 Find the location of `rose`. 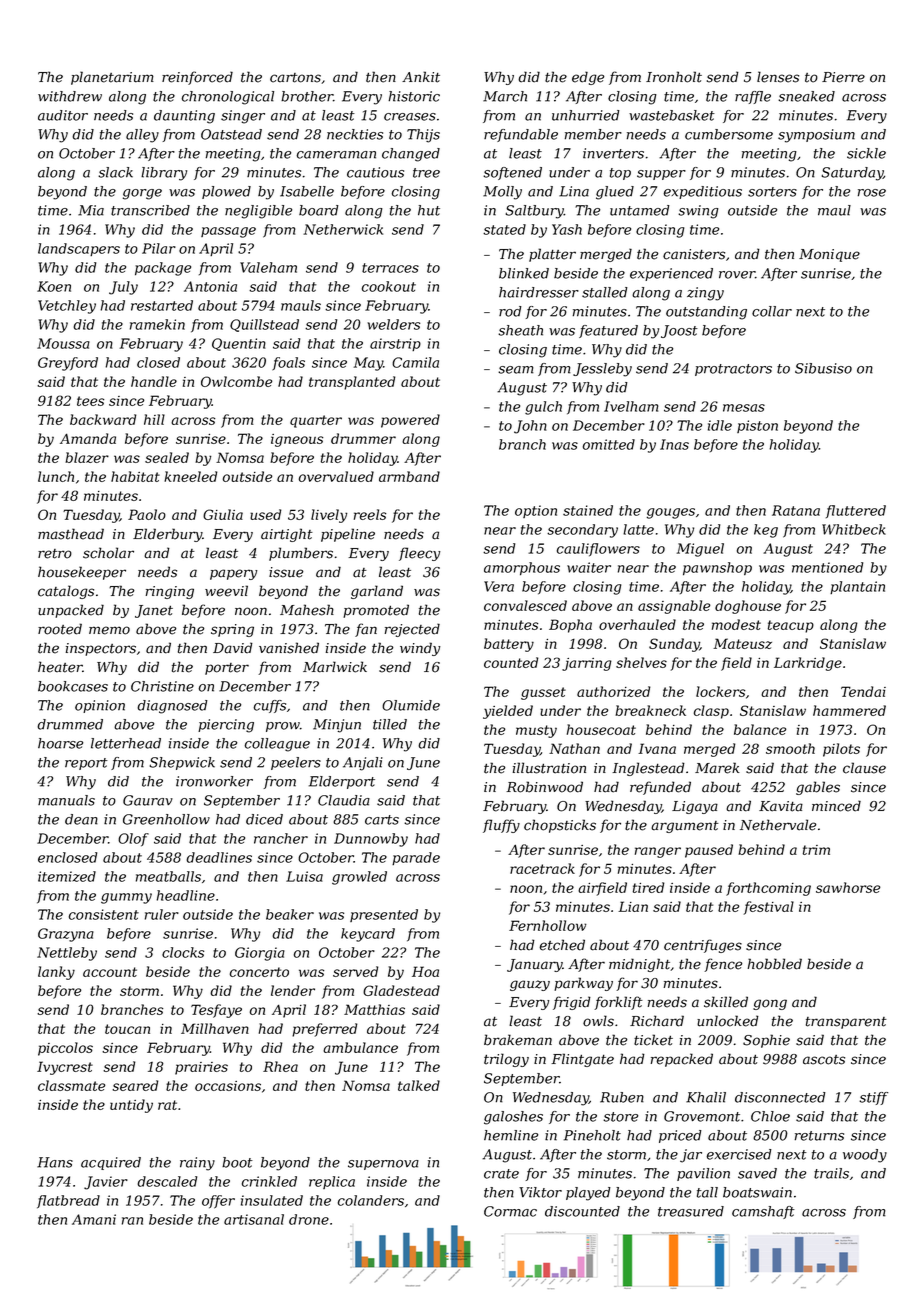

rose is located at coordinates (872, 193).
